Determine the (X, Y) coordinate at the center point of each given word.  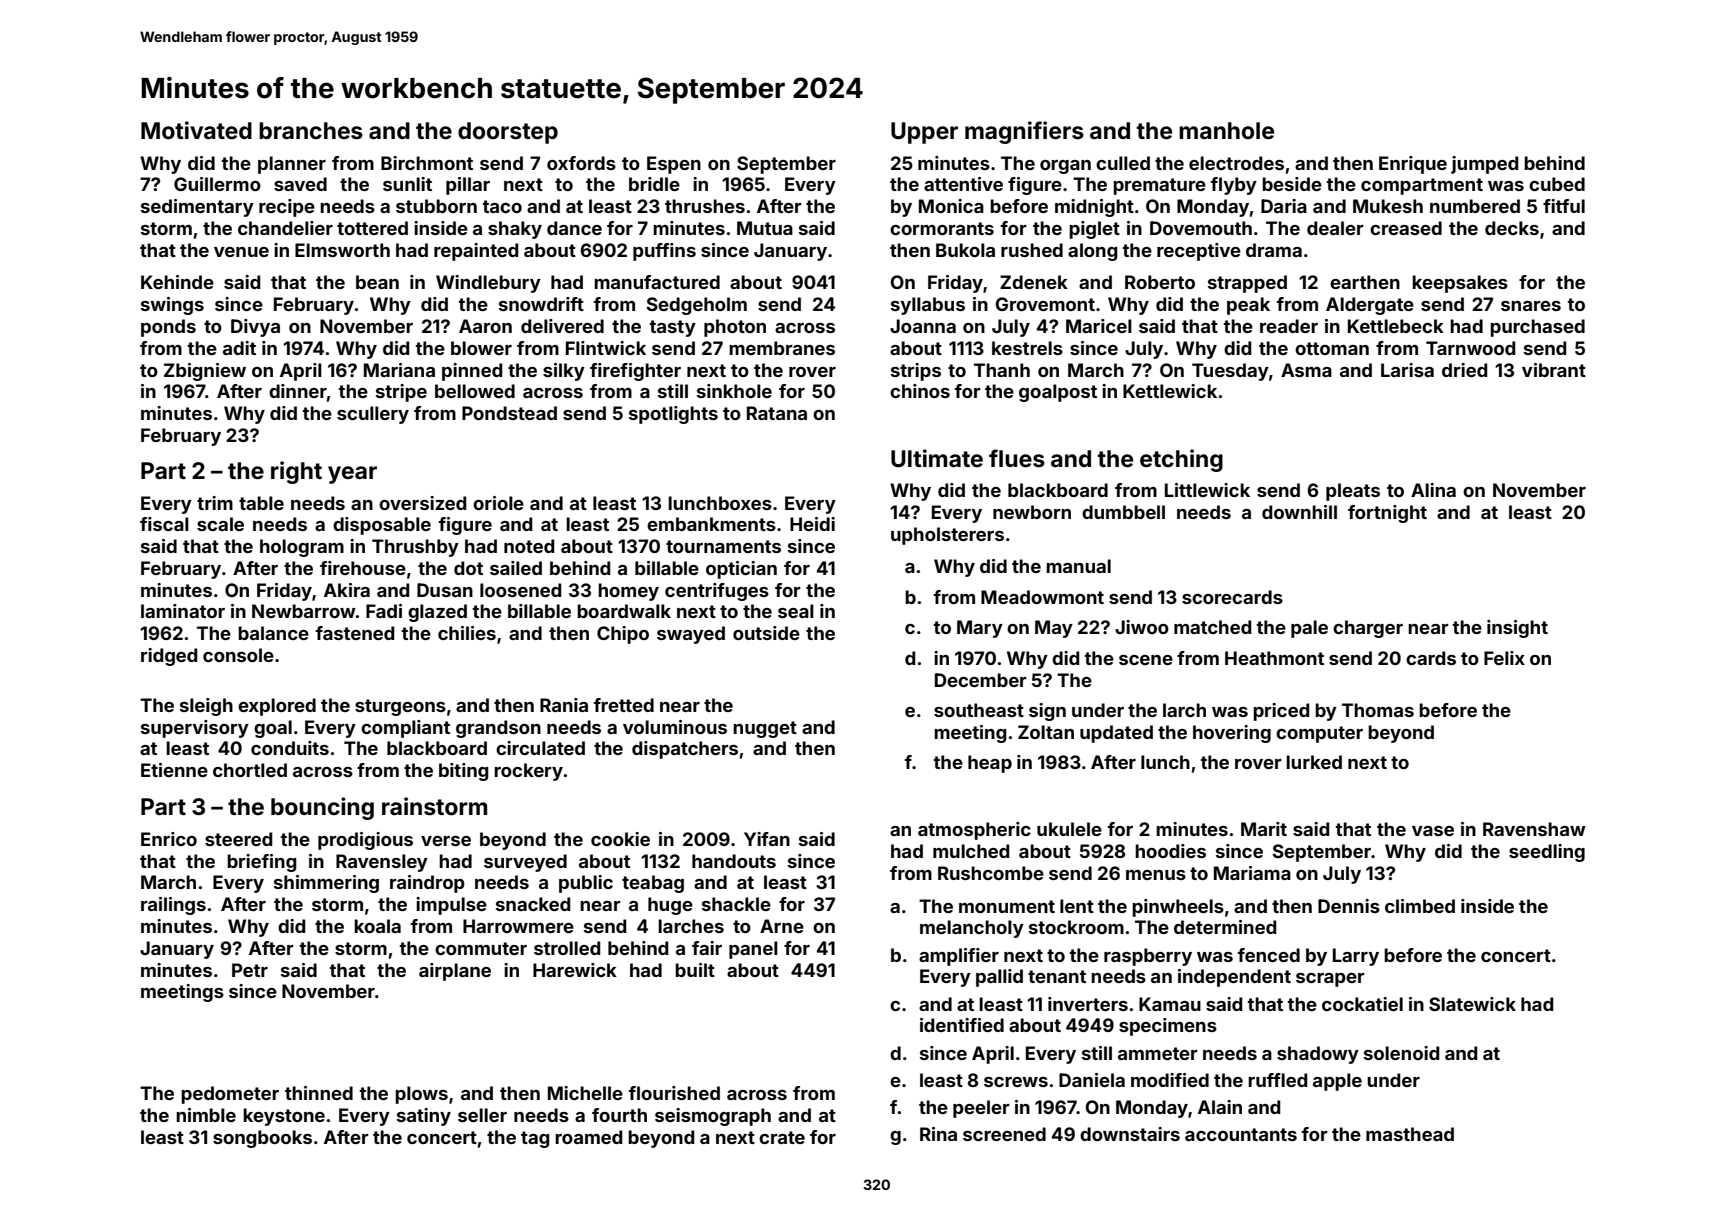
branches (311, 131)
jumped (1485, 165)
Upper (924, 133)
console (238, 655)
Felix (1504, 658)
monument (1007, 906)
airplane (455, 972)
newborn (1032, 512)
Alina (1433, 490)
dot (468, 568)
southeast (979, 710)
